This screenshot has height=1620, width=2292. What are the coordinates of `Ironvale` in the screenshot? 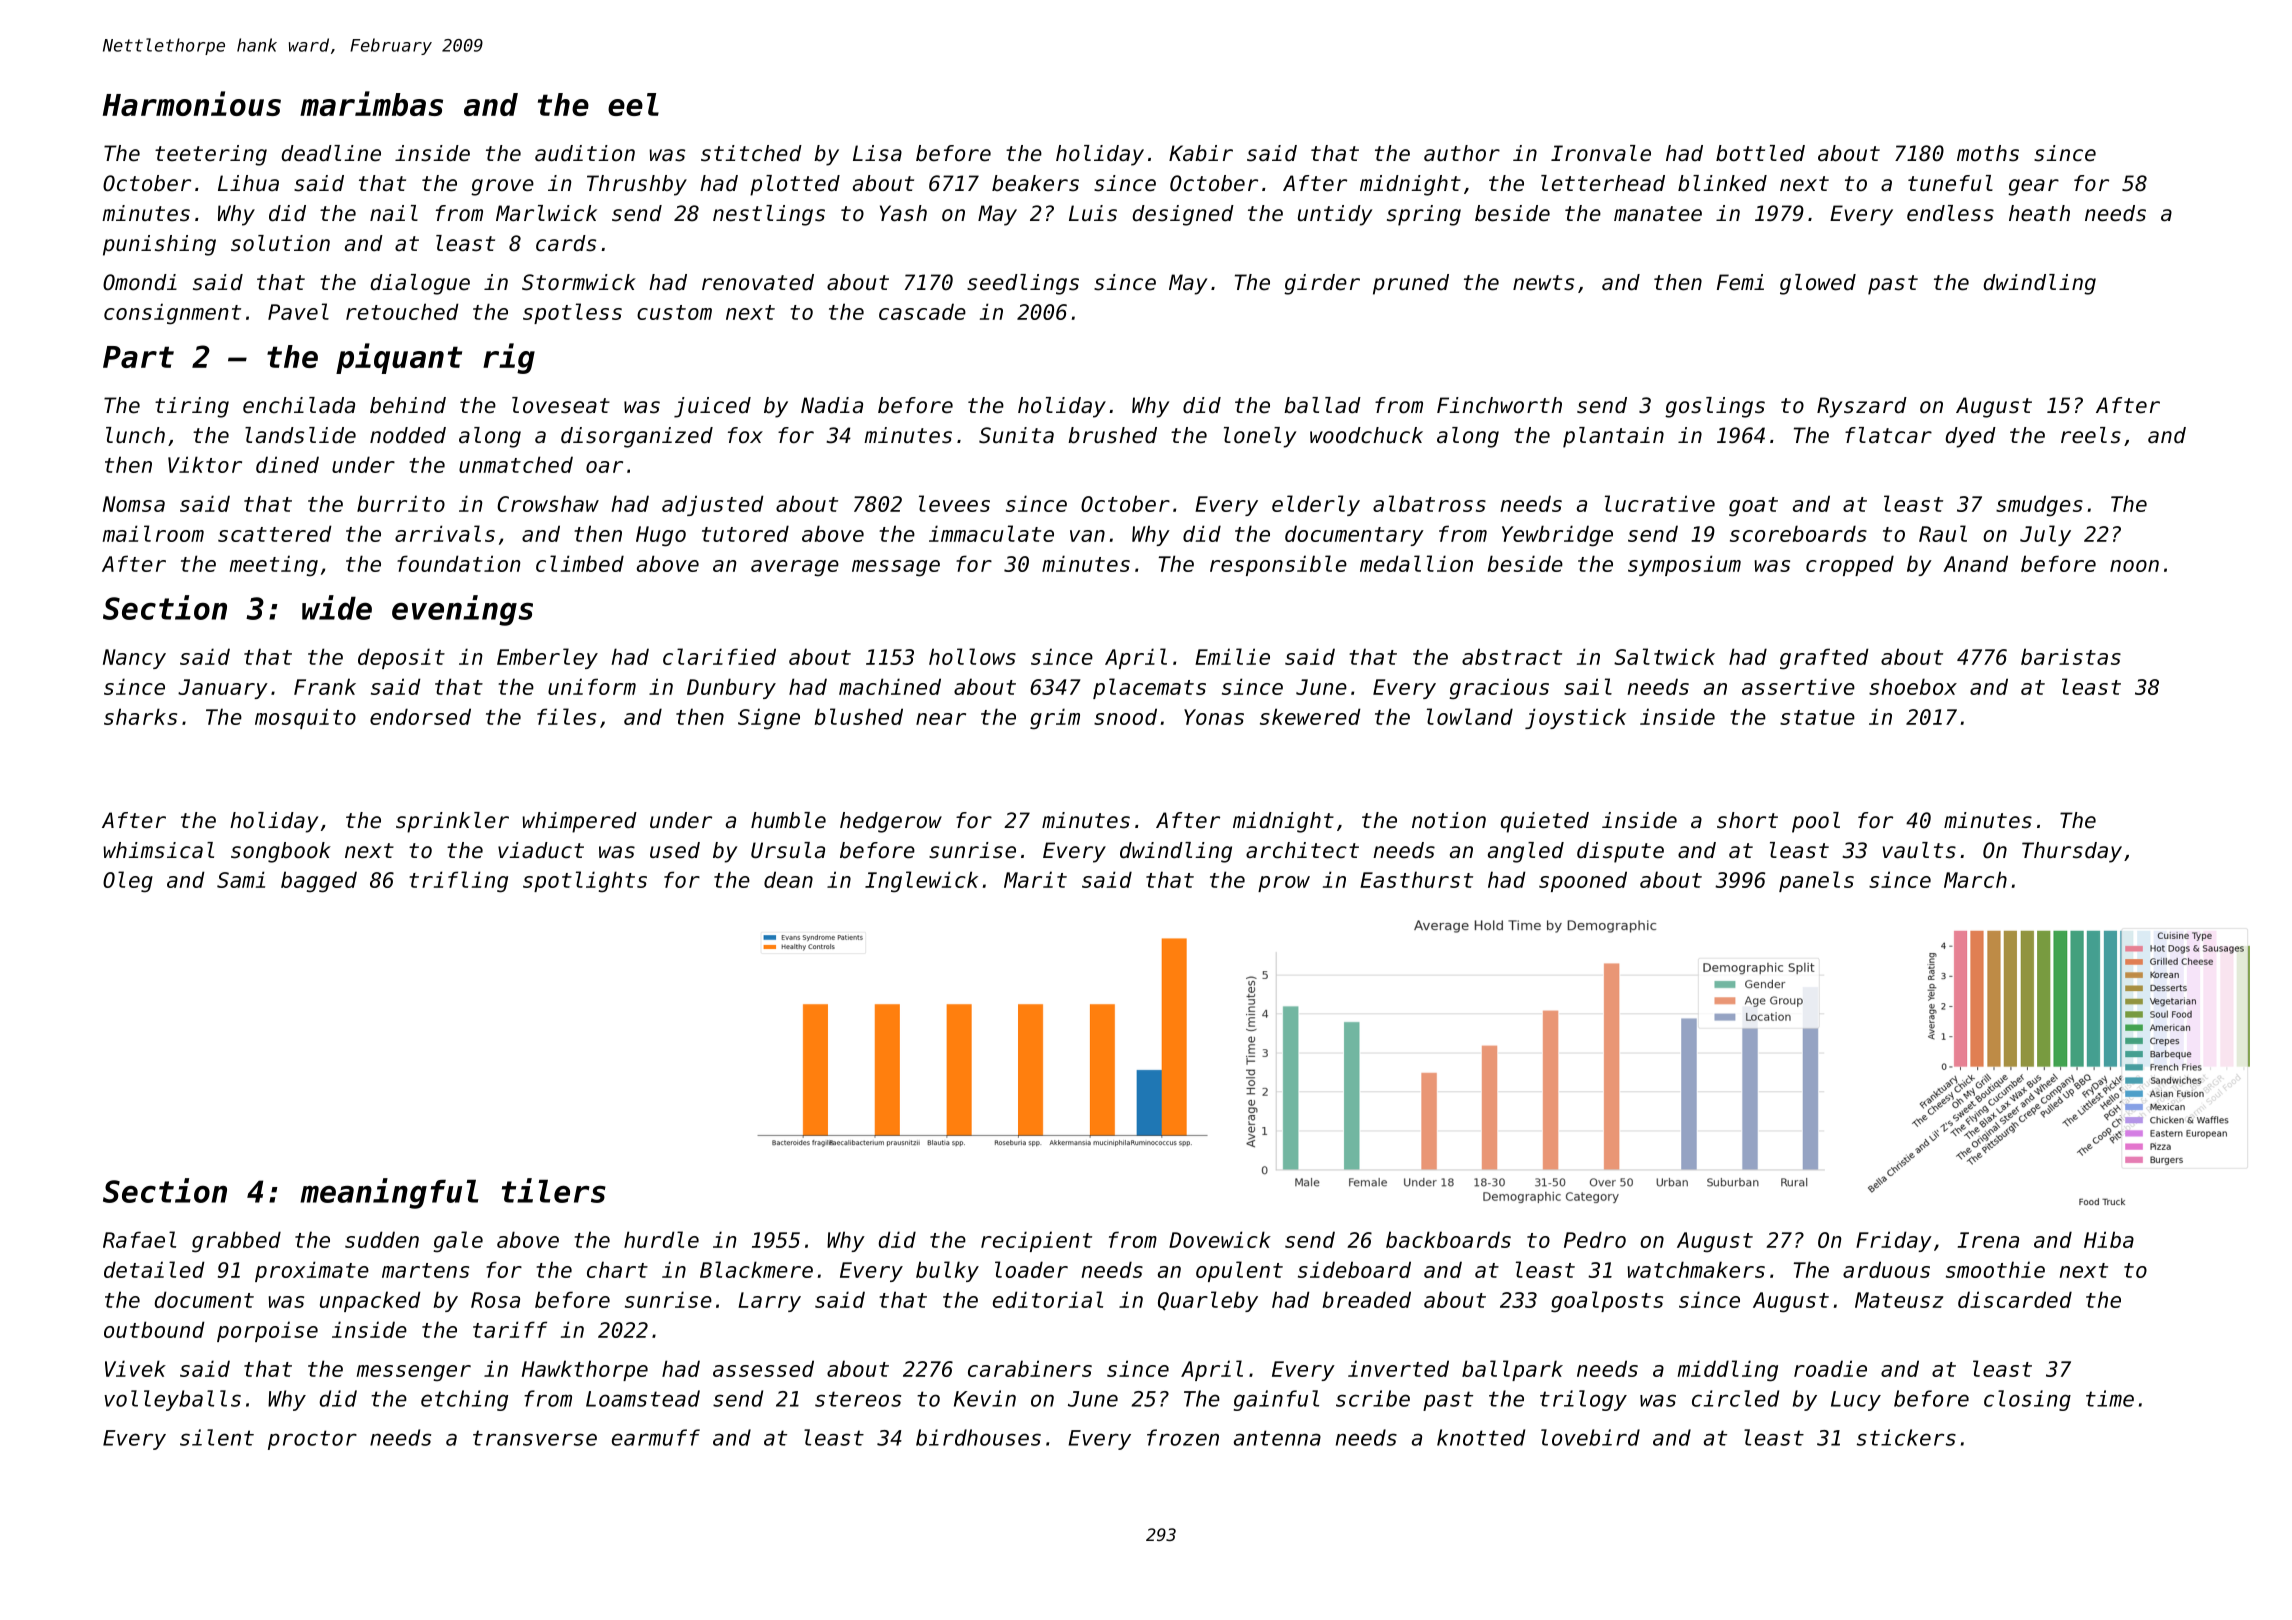 It's located at (1601, 153).
